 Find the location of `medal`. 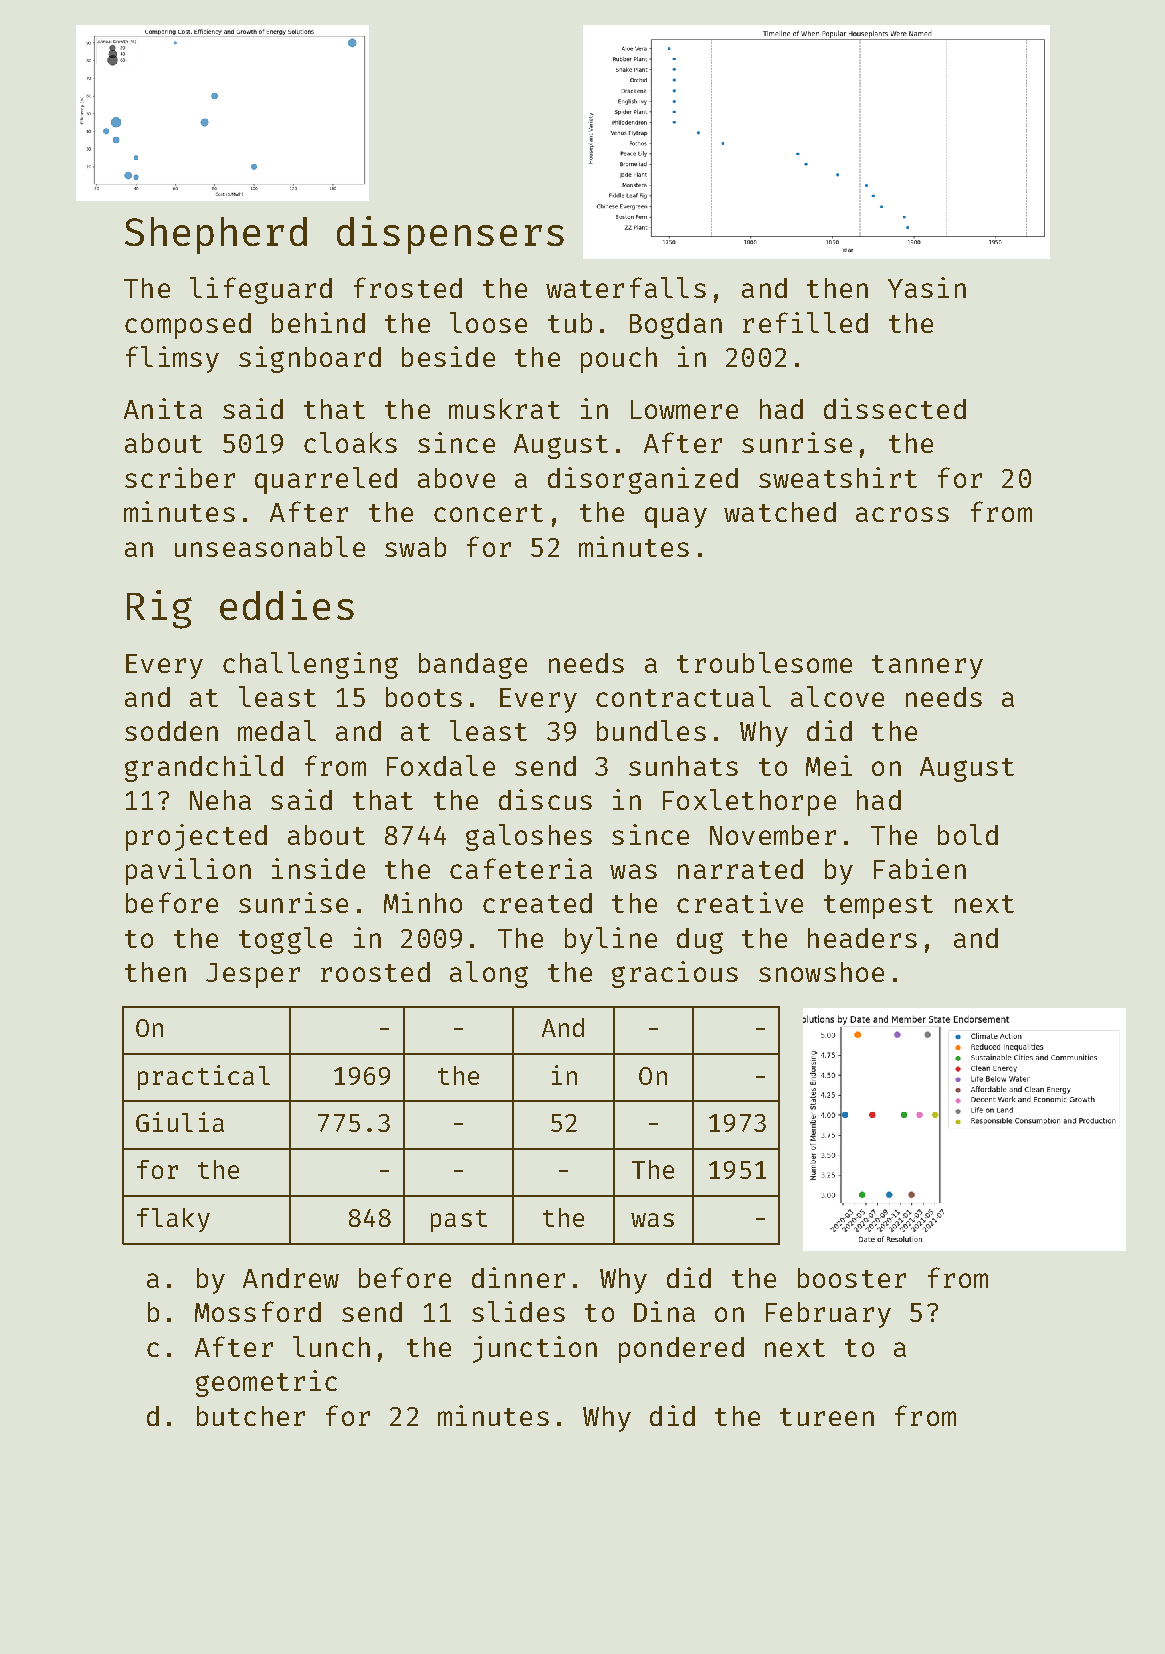

medal is located at coordinates (277, 730).
